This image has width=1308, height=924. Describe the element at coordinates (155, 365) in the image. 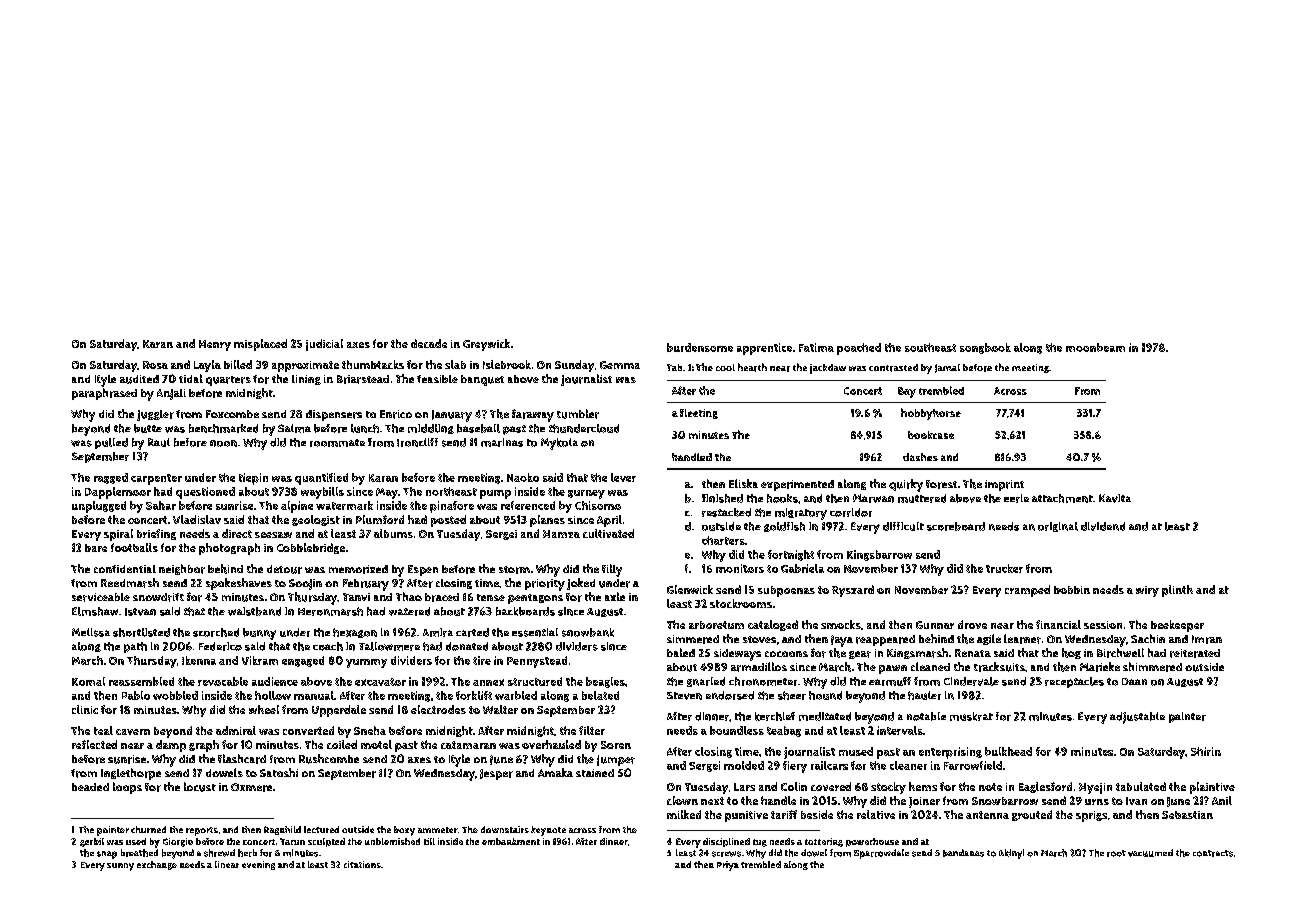

I see `Rosa` at that location.
